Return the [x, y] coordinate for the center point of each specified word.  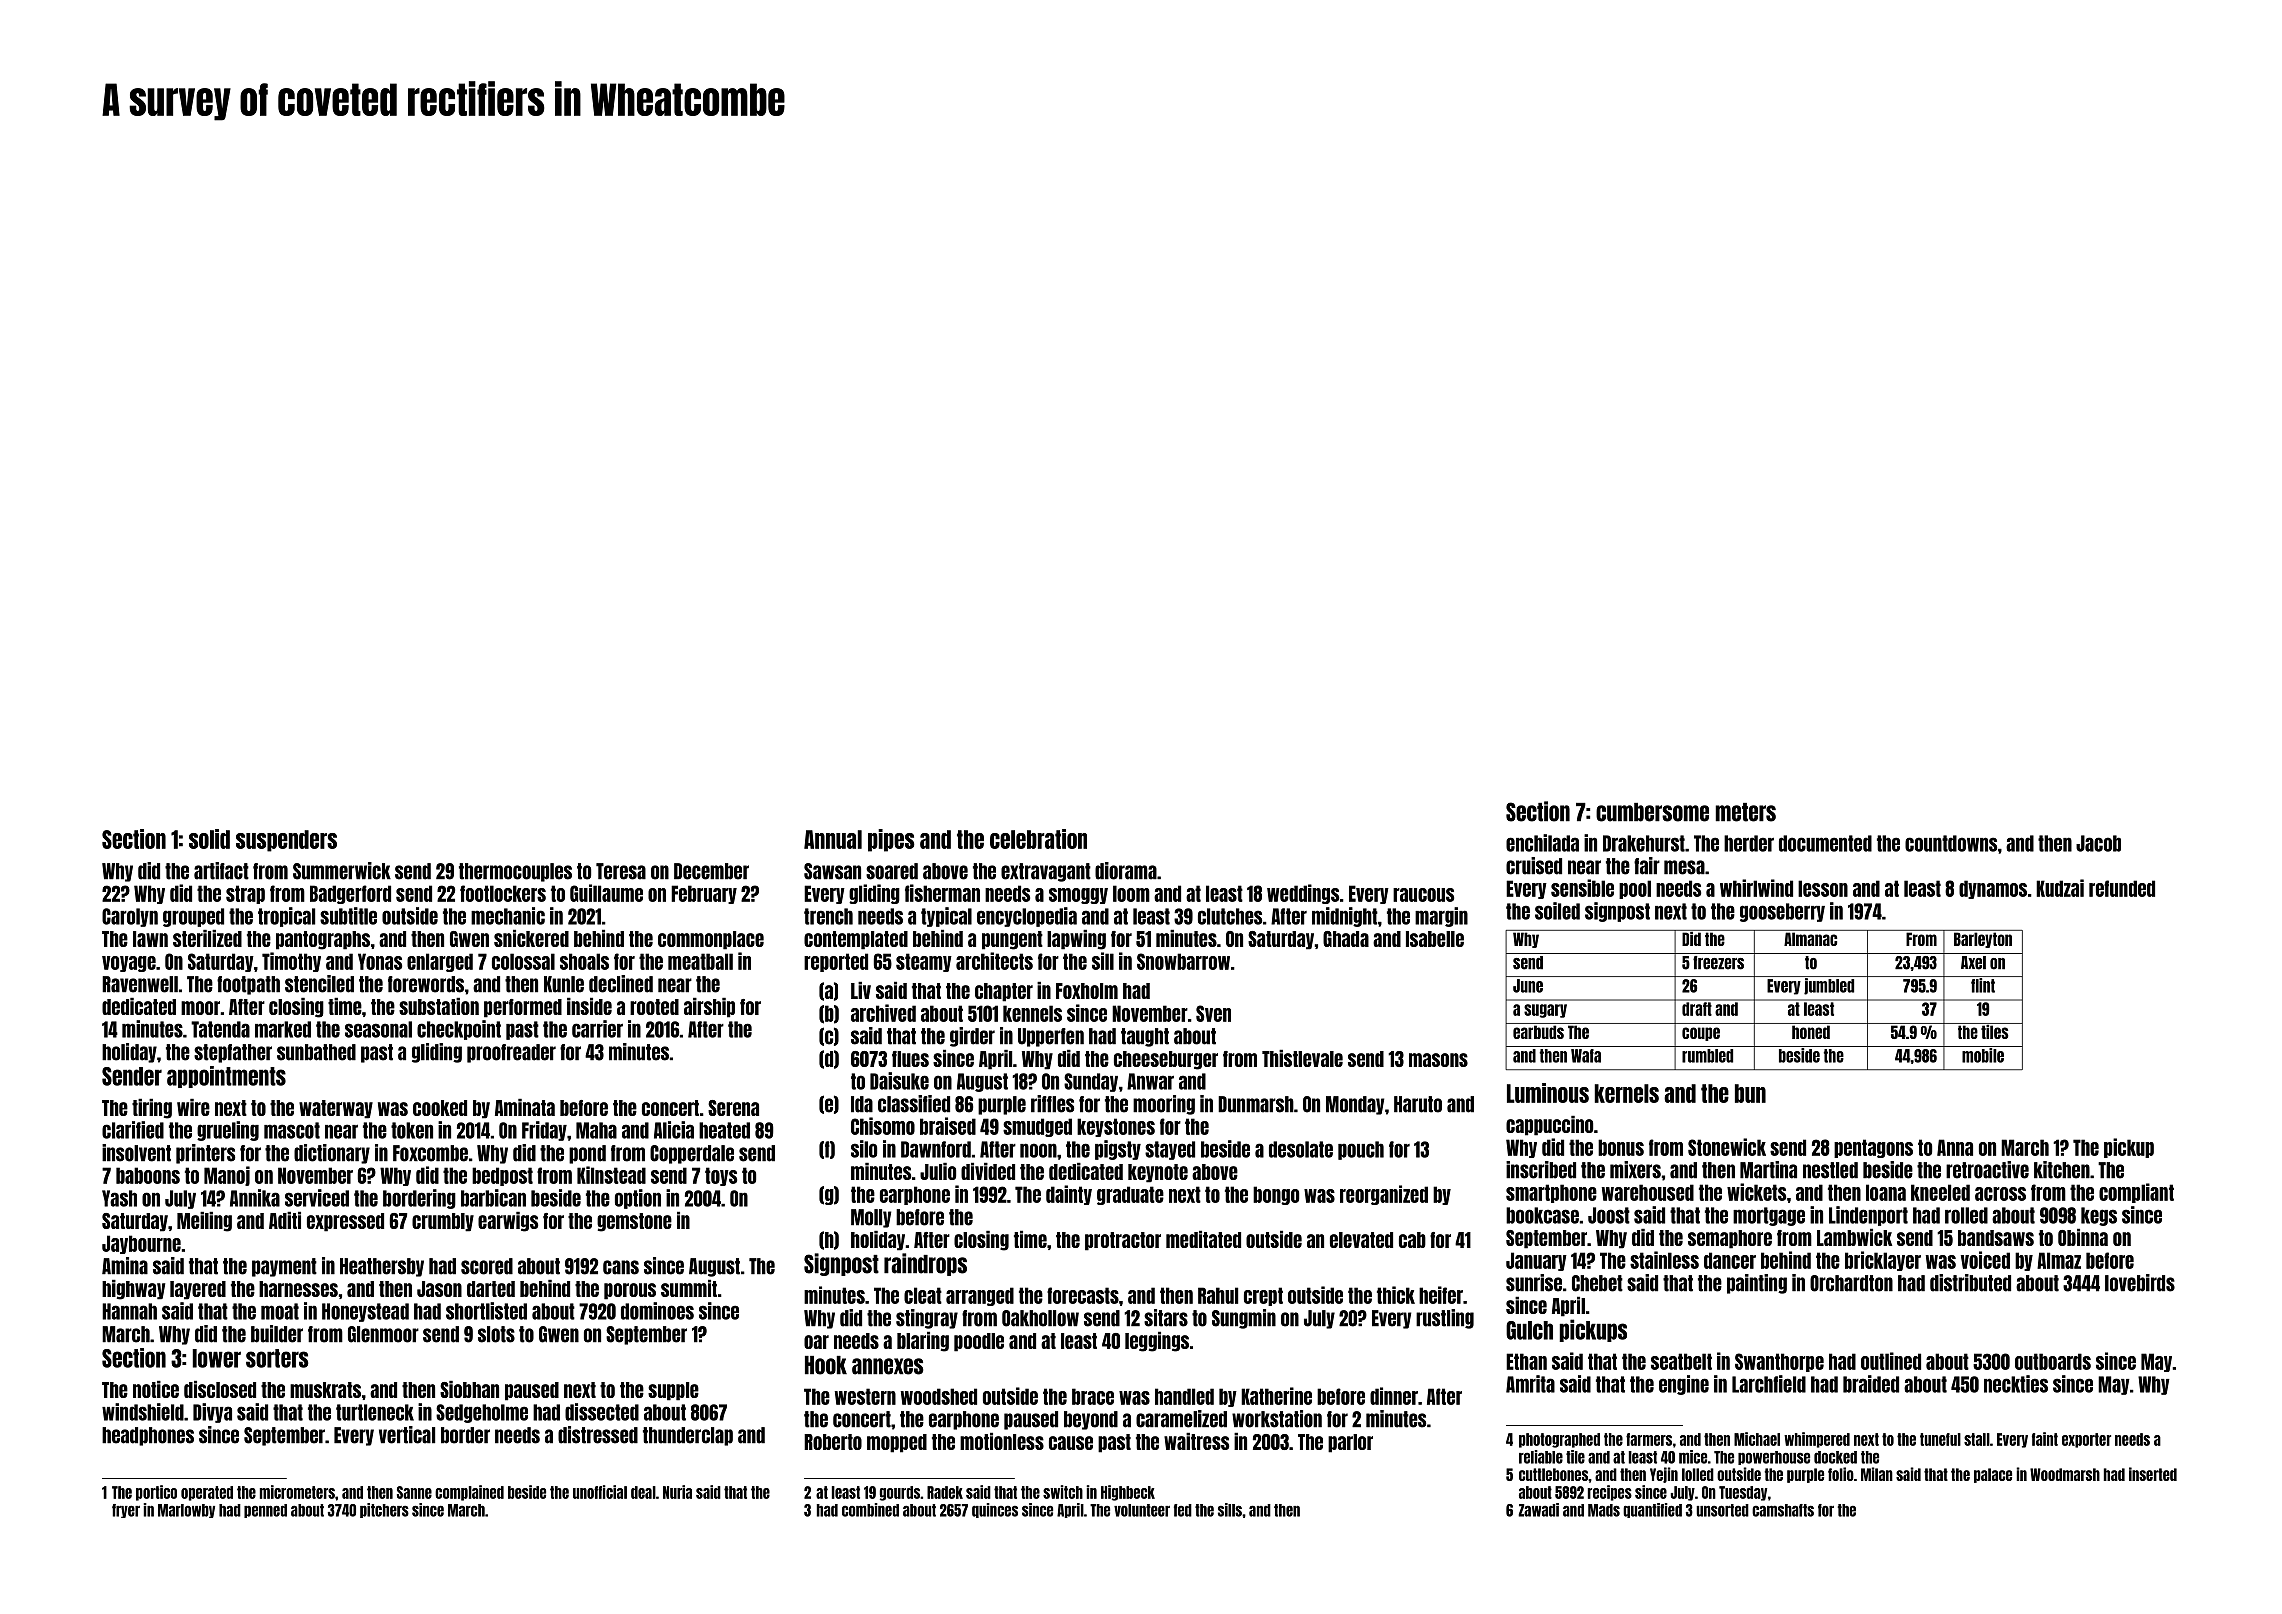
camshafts [1783, 1510]
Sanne [414, 1492]
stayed [1170, 1150]
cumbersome [1652, 812]
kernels [1626, 1093]
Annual [833, 839]
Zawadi [1538, 1510]
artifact [221, 871]
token [412, 1130]
